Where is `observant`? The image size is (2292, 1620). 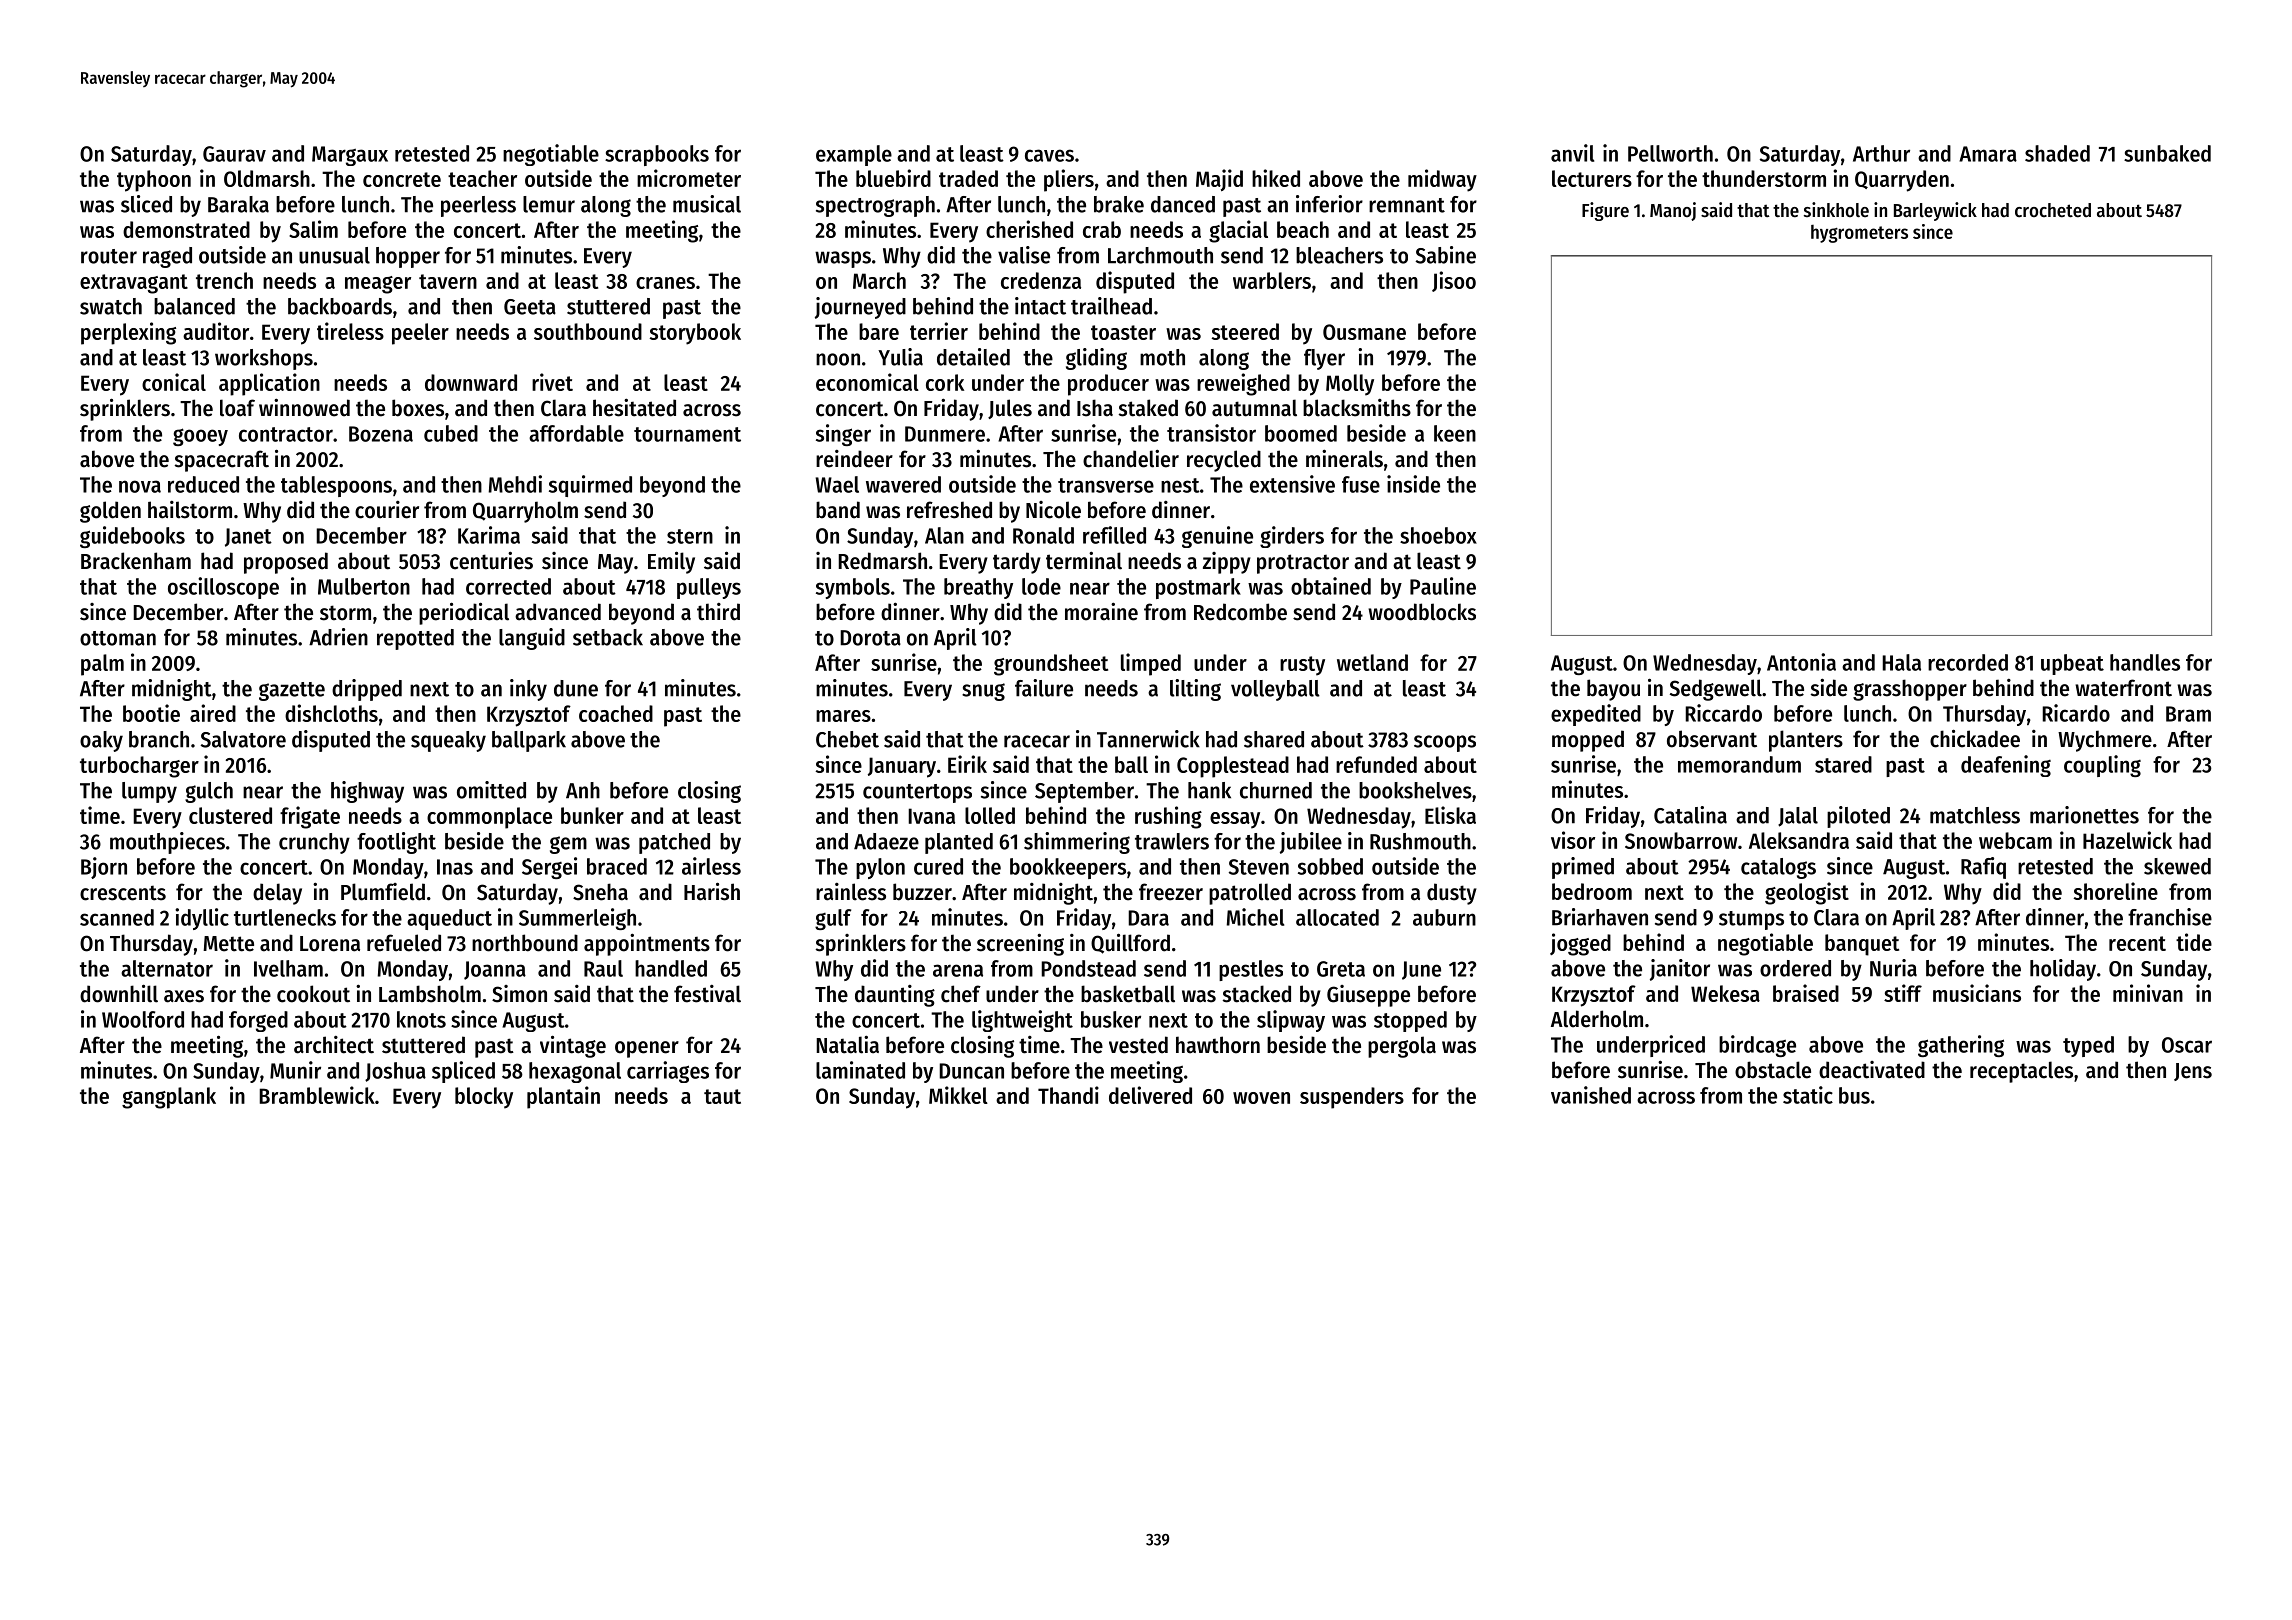
observant is located at coordinates (1712, 739).
